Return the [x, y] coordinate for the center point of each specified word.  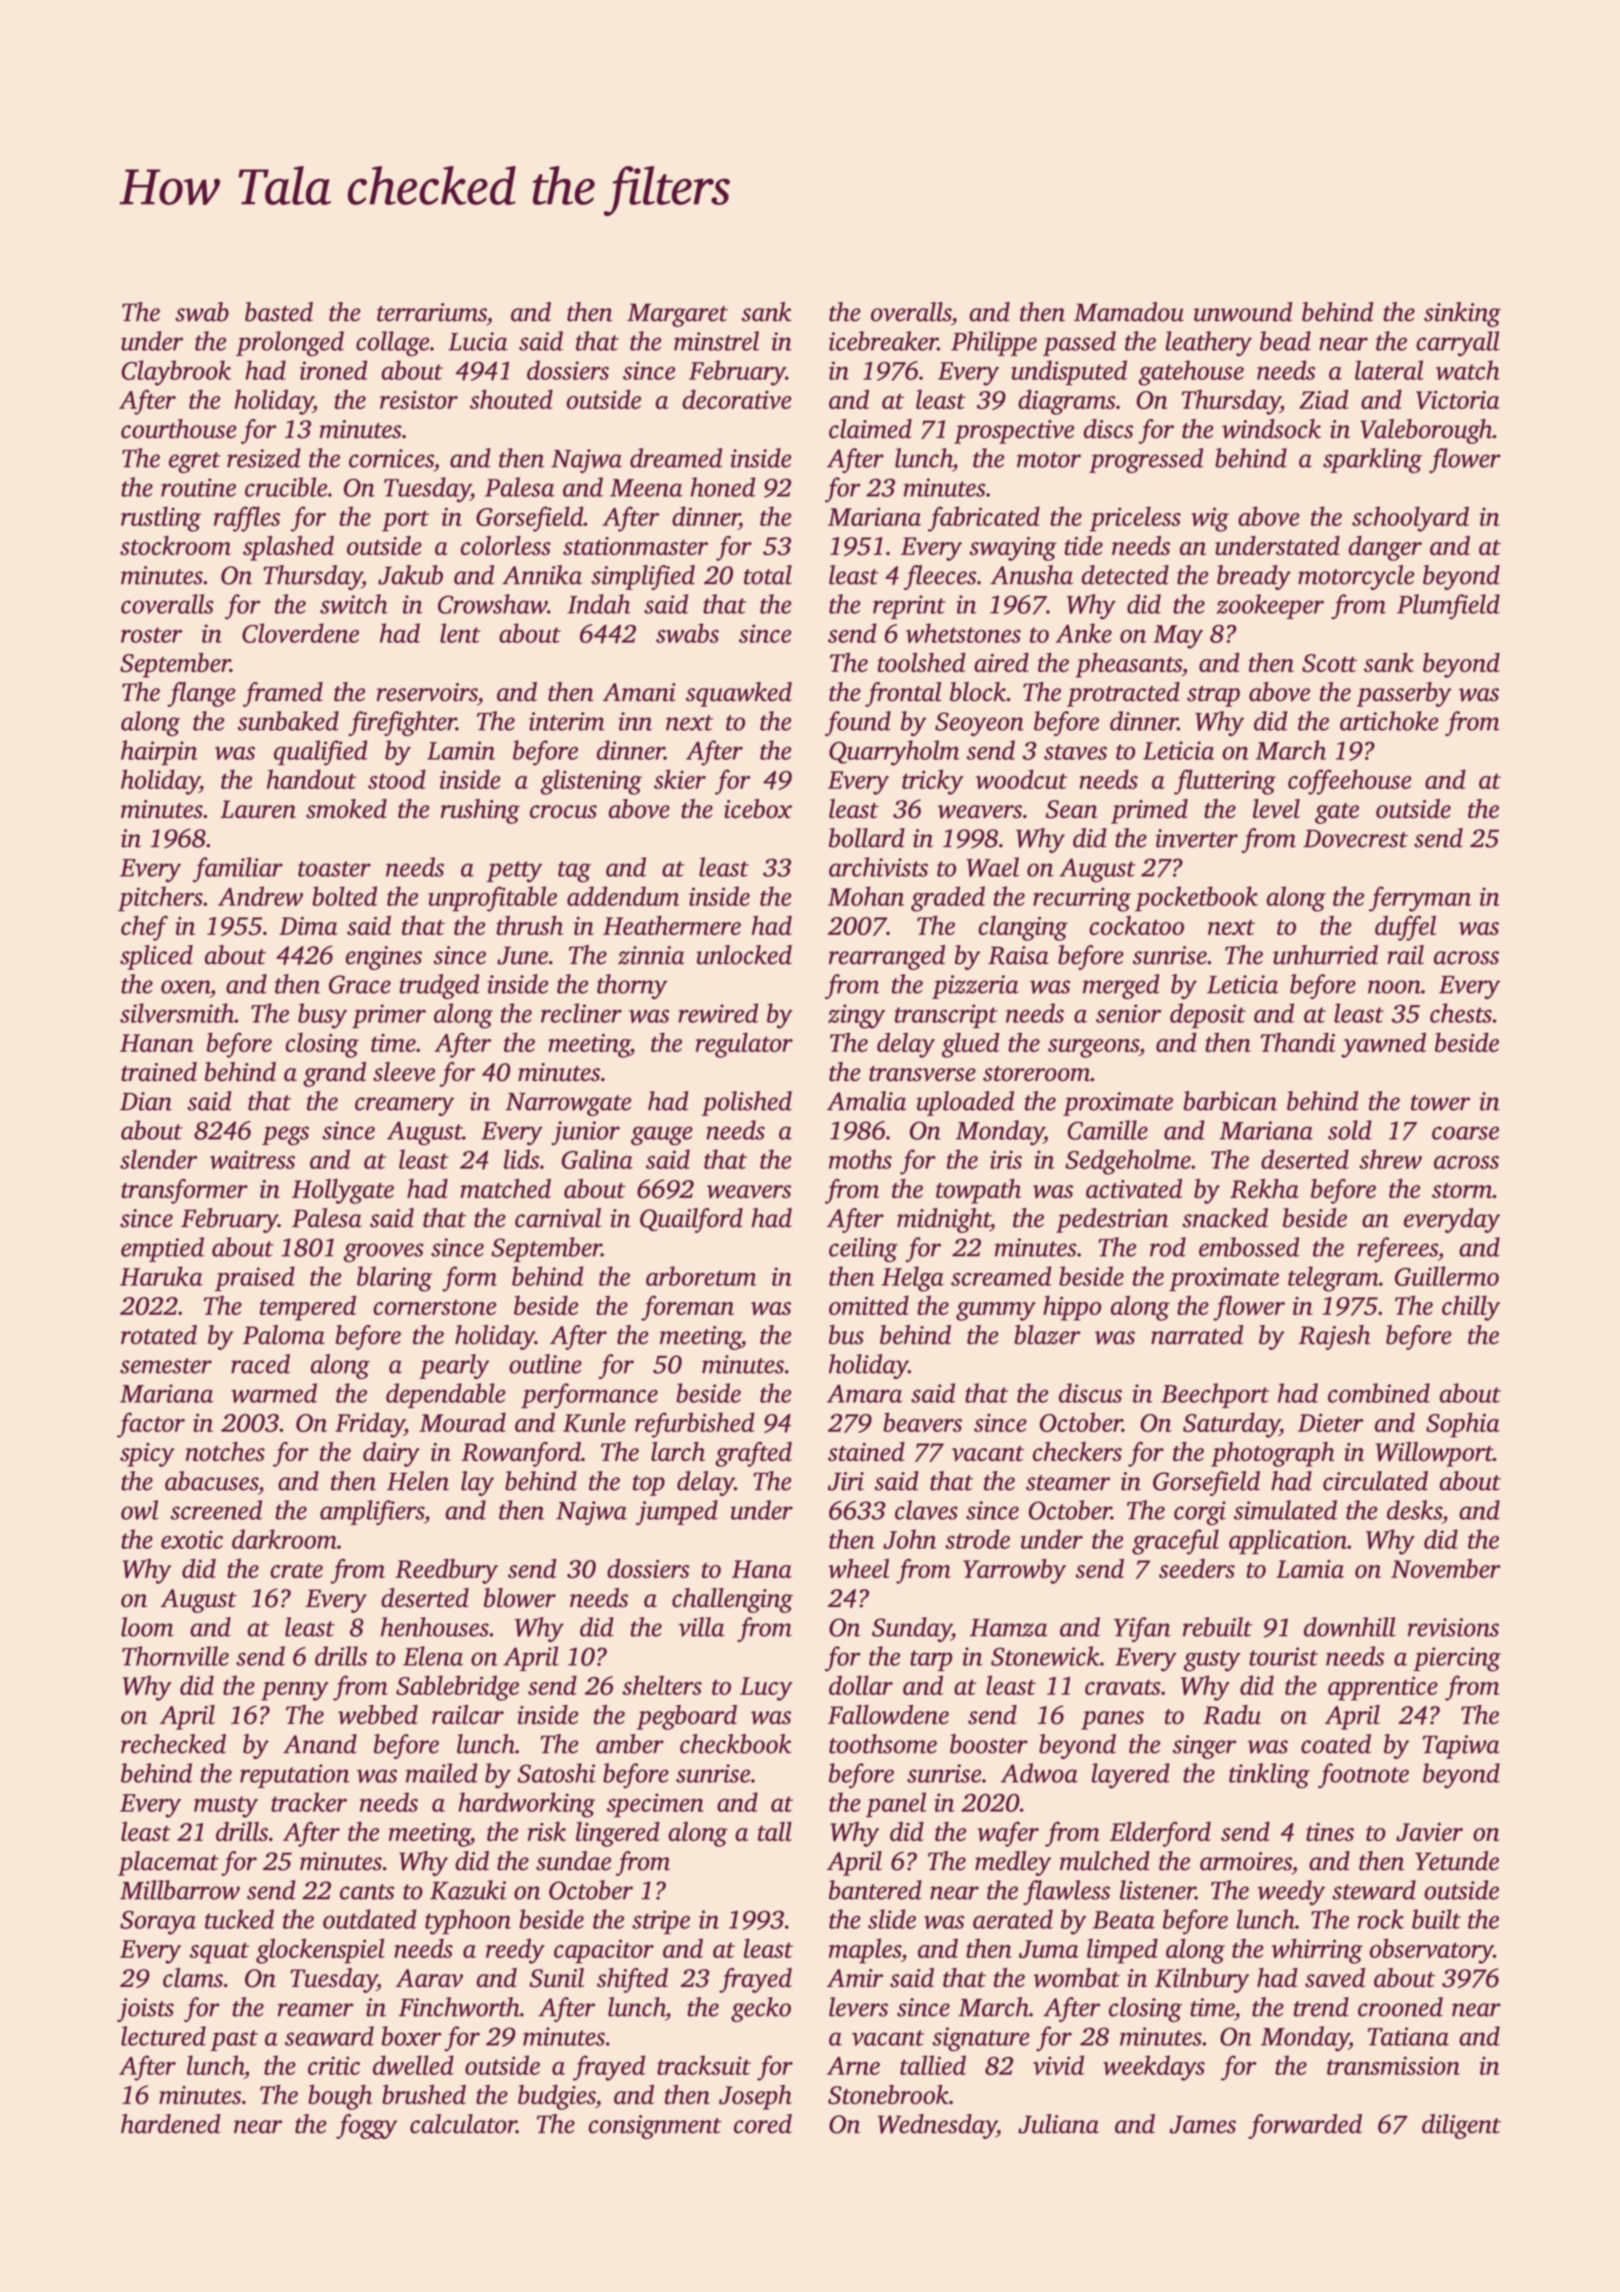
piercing [1457, 1659]
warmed [274, 1393]
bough [340, 2097]
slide [892, 1919]
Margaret [677, 315]
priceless [1135, 519]
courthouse [179, 429]
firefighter [402, 723]
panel [896, 1805]
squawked [739, 694]
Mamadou [1129, 312]
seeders [1197, 1568]
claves [926, 1510]
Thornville [175, 1656]
